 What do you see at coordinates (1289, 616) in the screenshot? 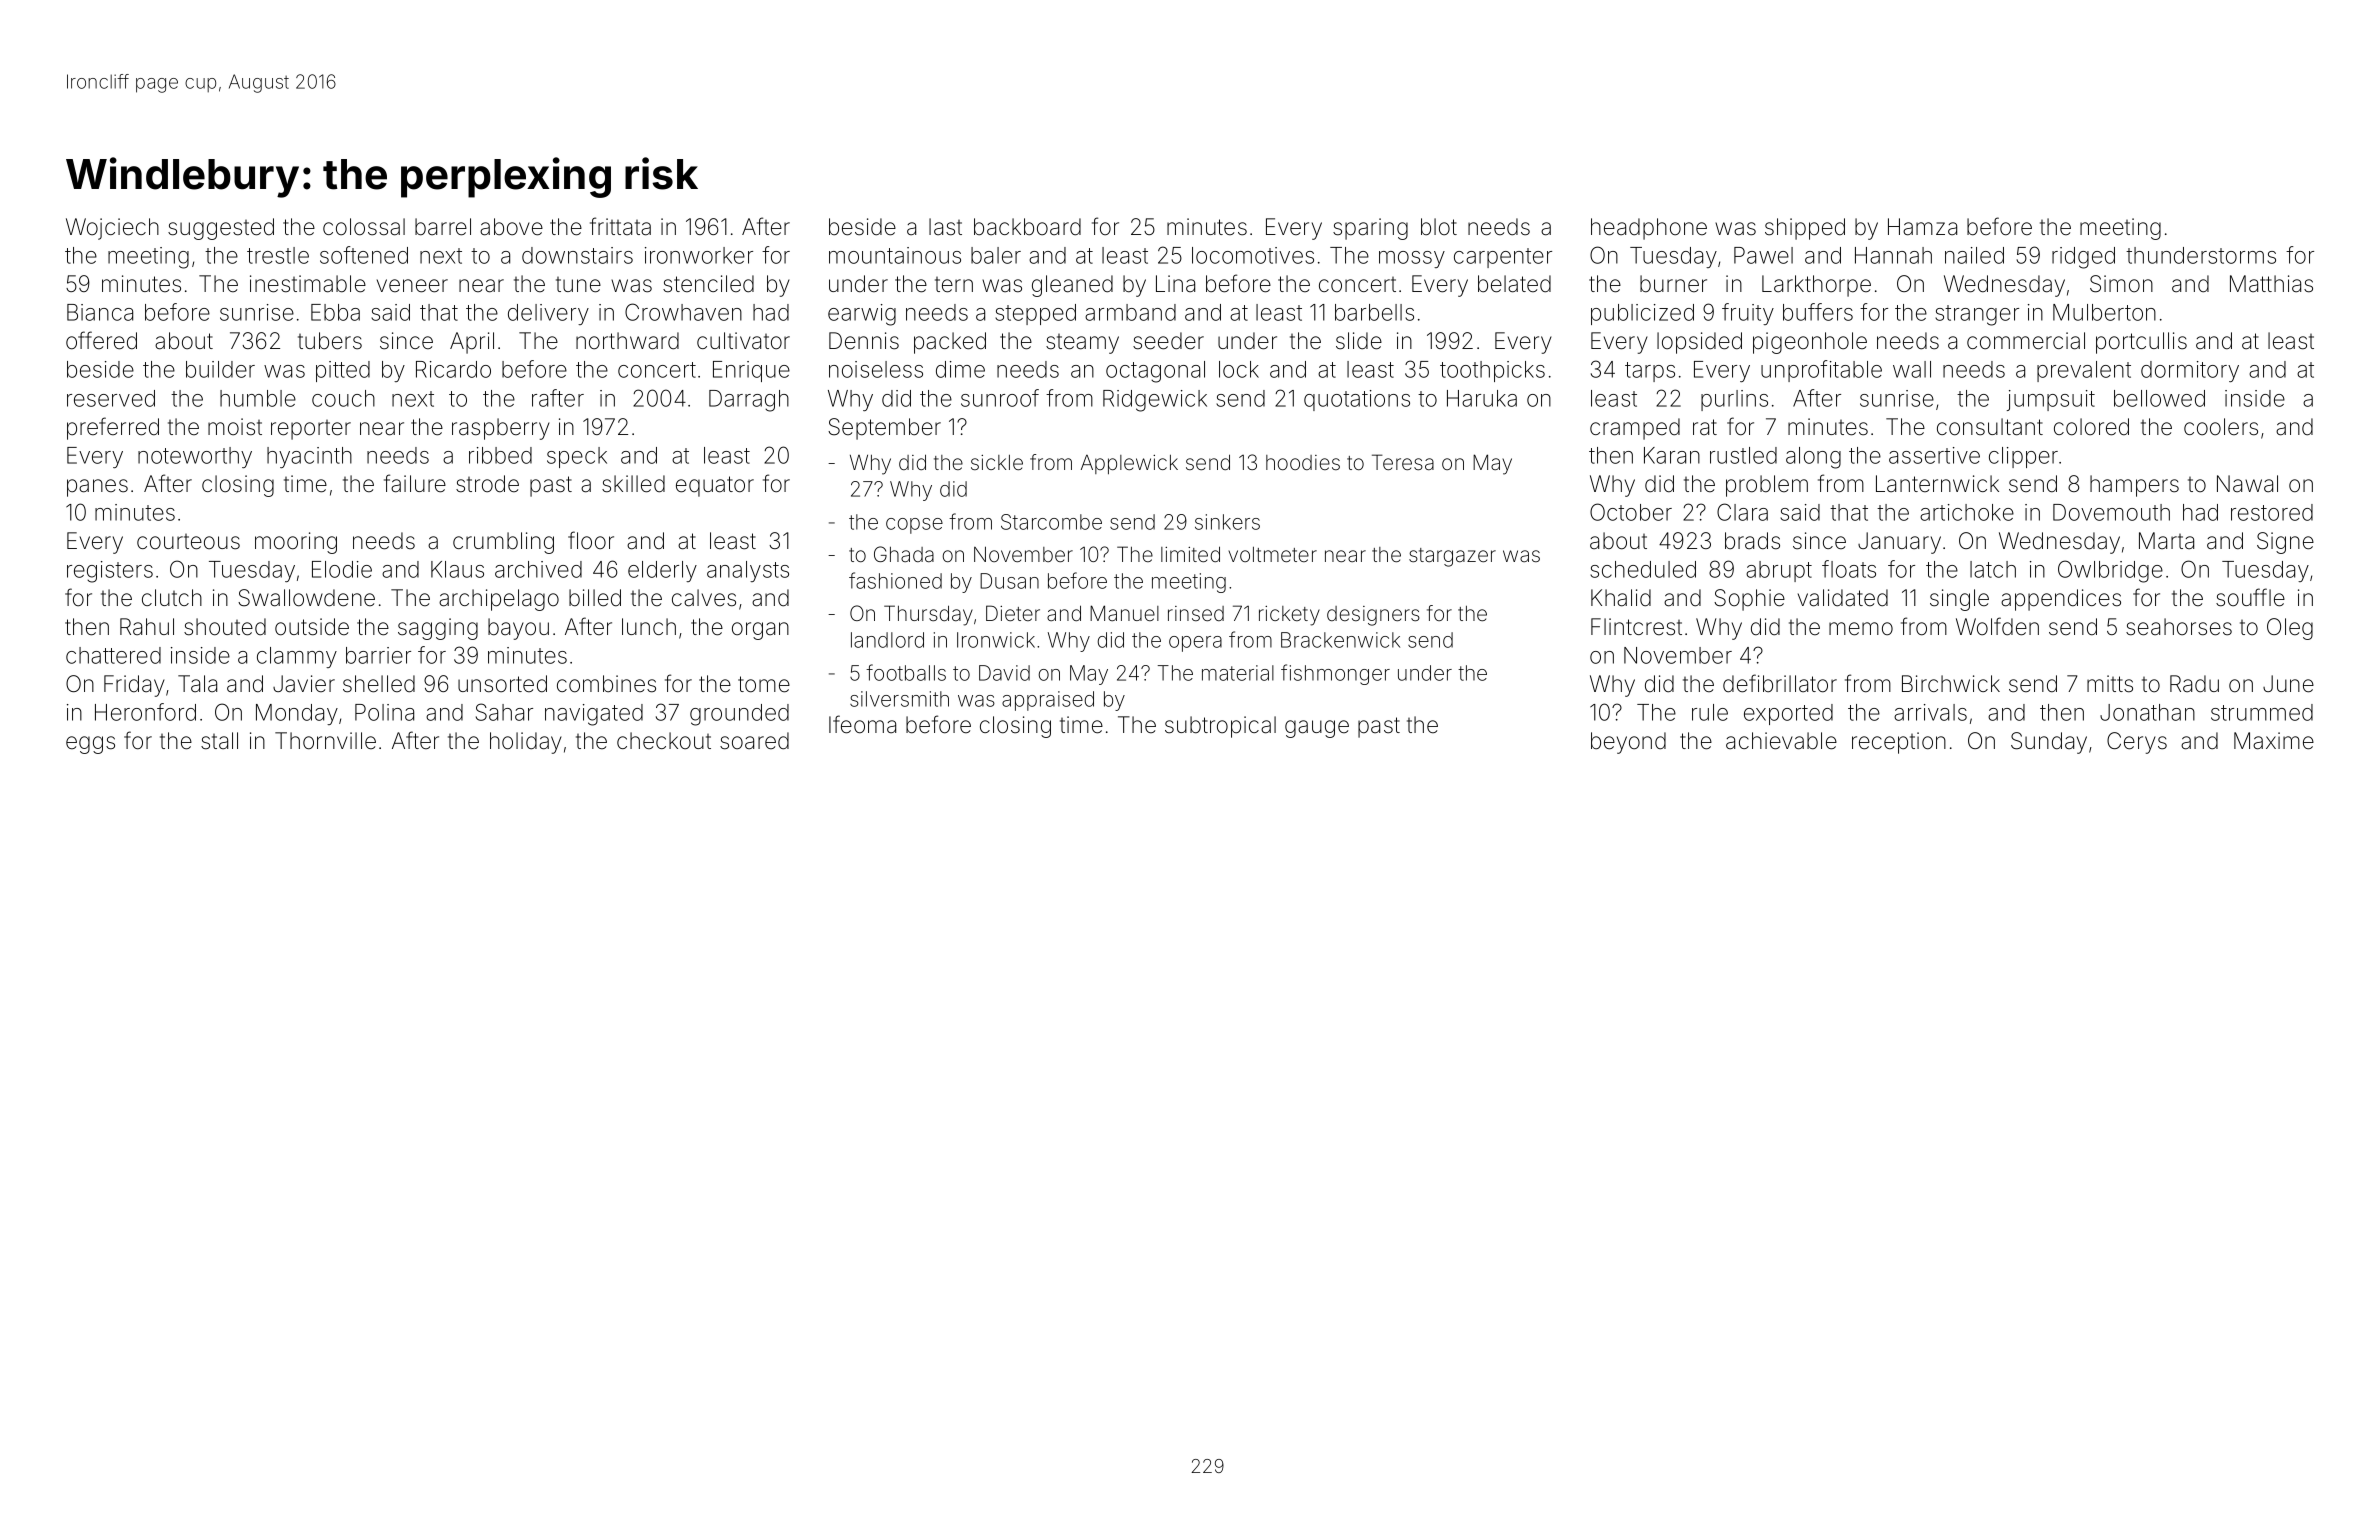
I see `rickety` at bounding box center [1289, 616].
